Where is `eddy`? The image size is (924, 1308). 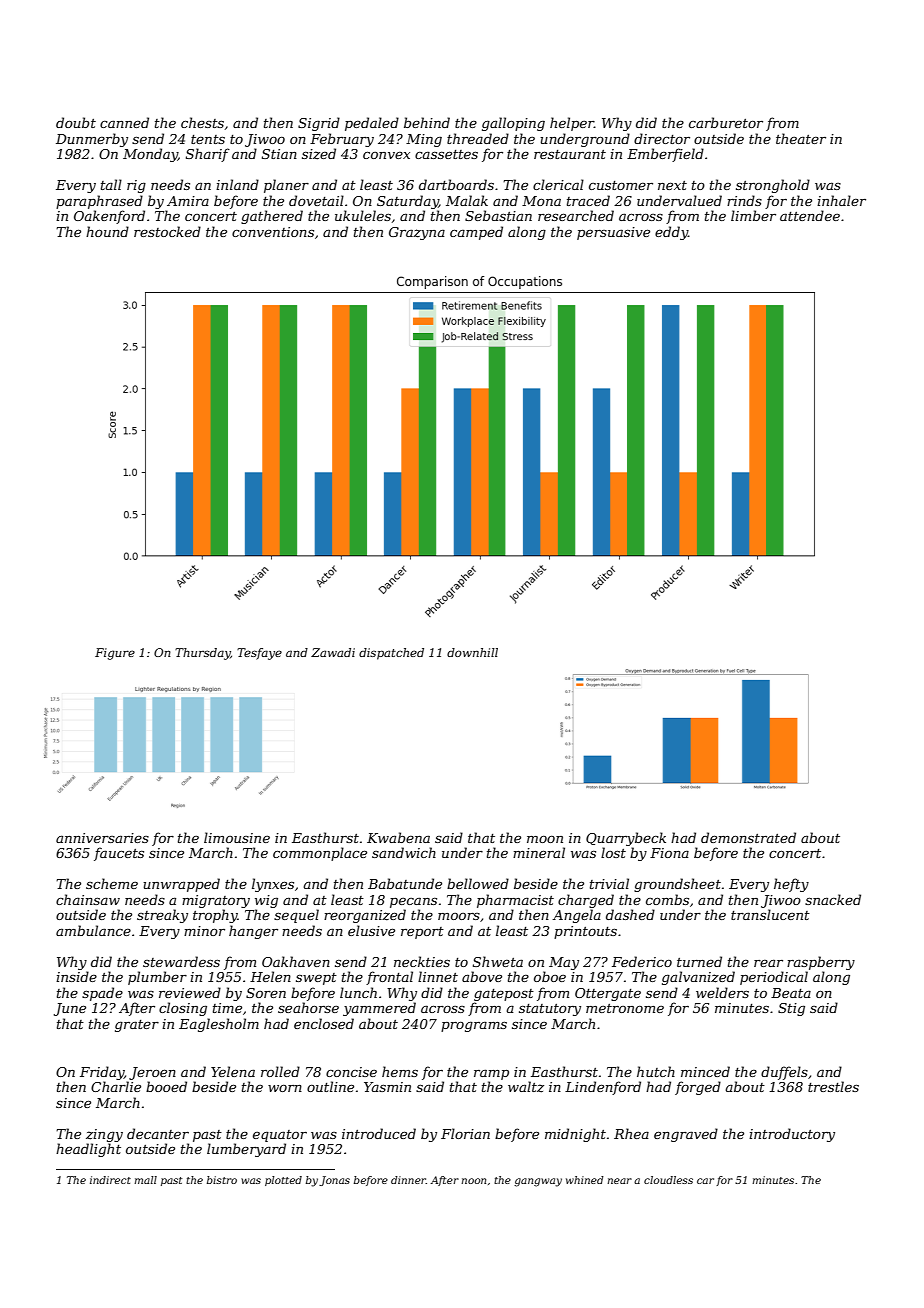 eddy is located at coordinates (671, 233).
